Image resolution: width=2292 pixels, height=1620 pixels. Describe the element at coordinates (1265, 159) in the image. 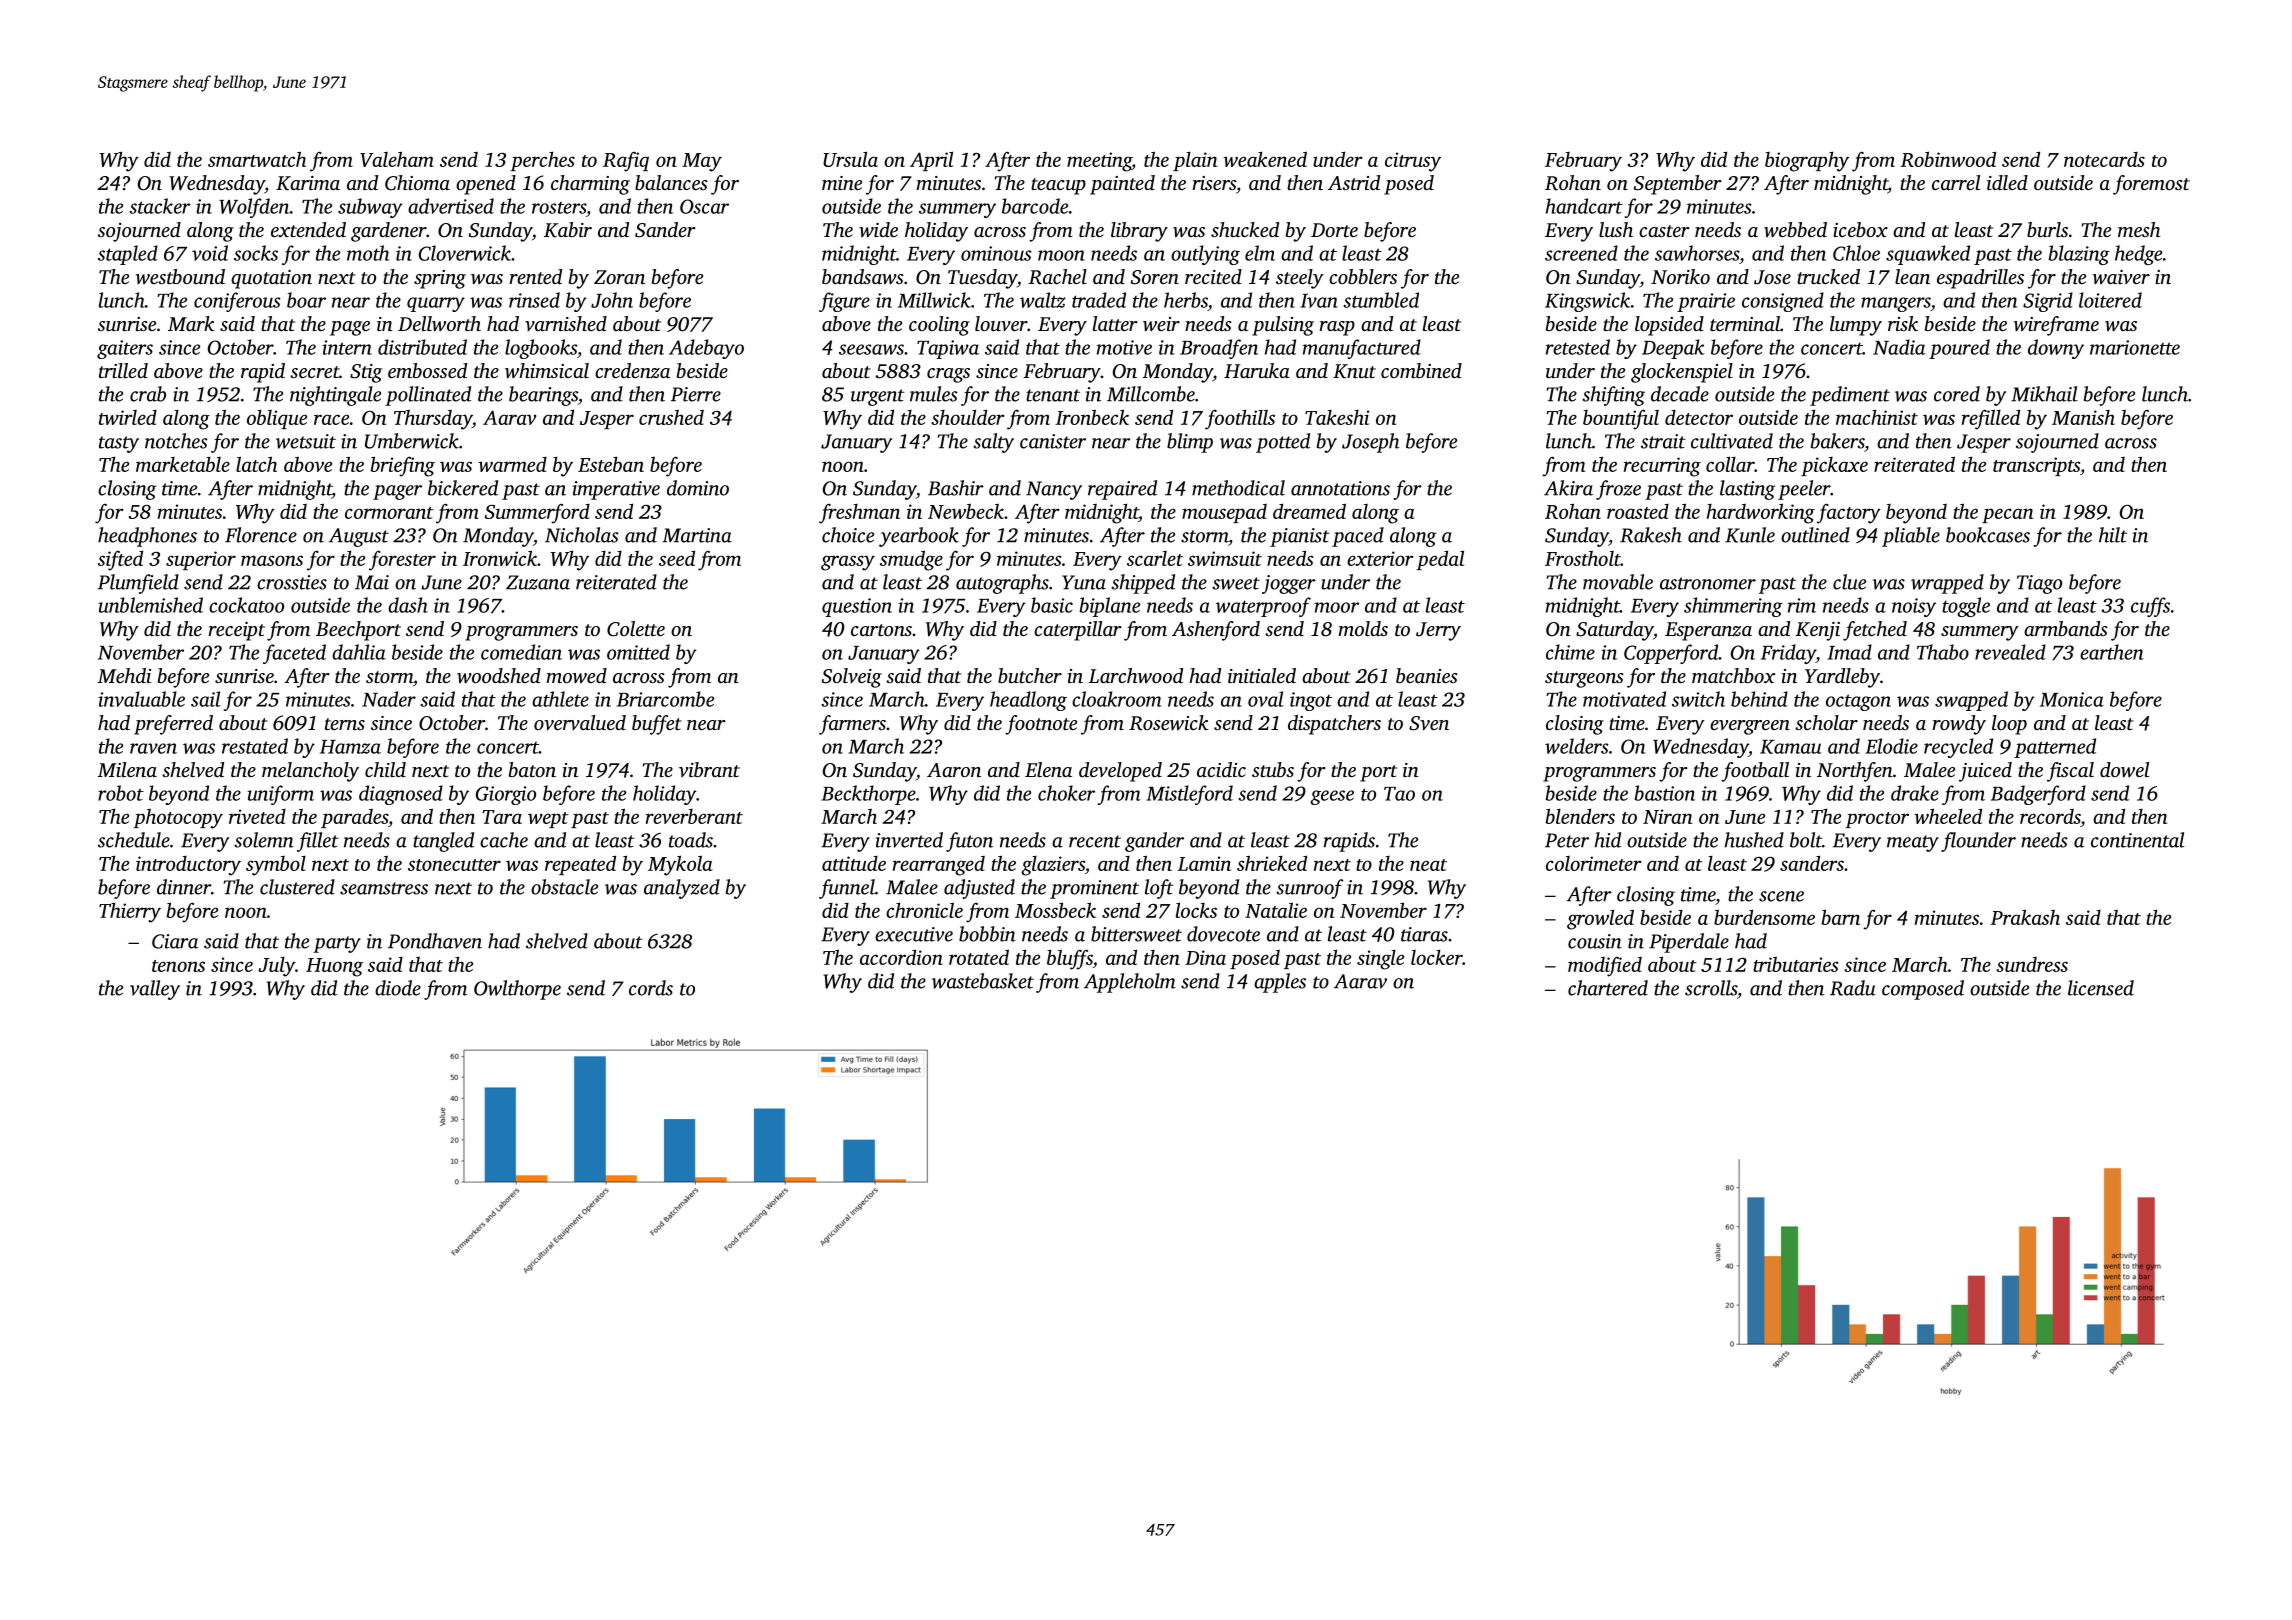

I see `weakened` at that location.
